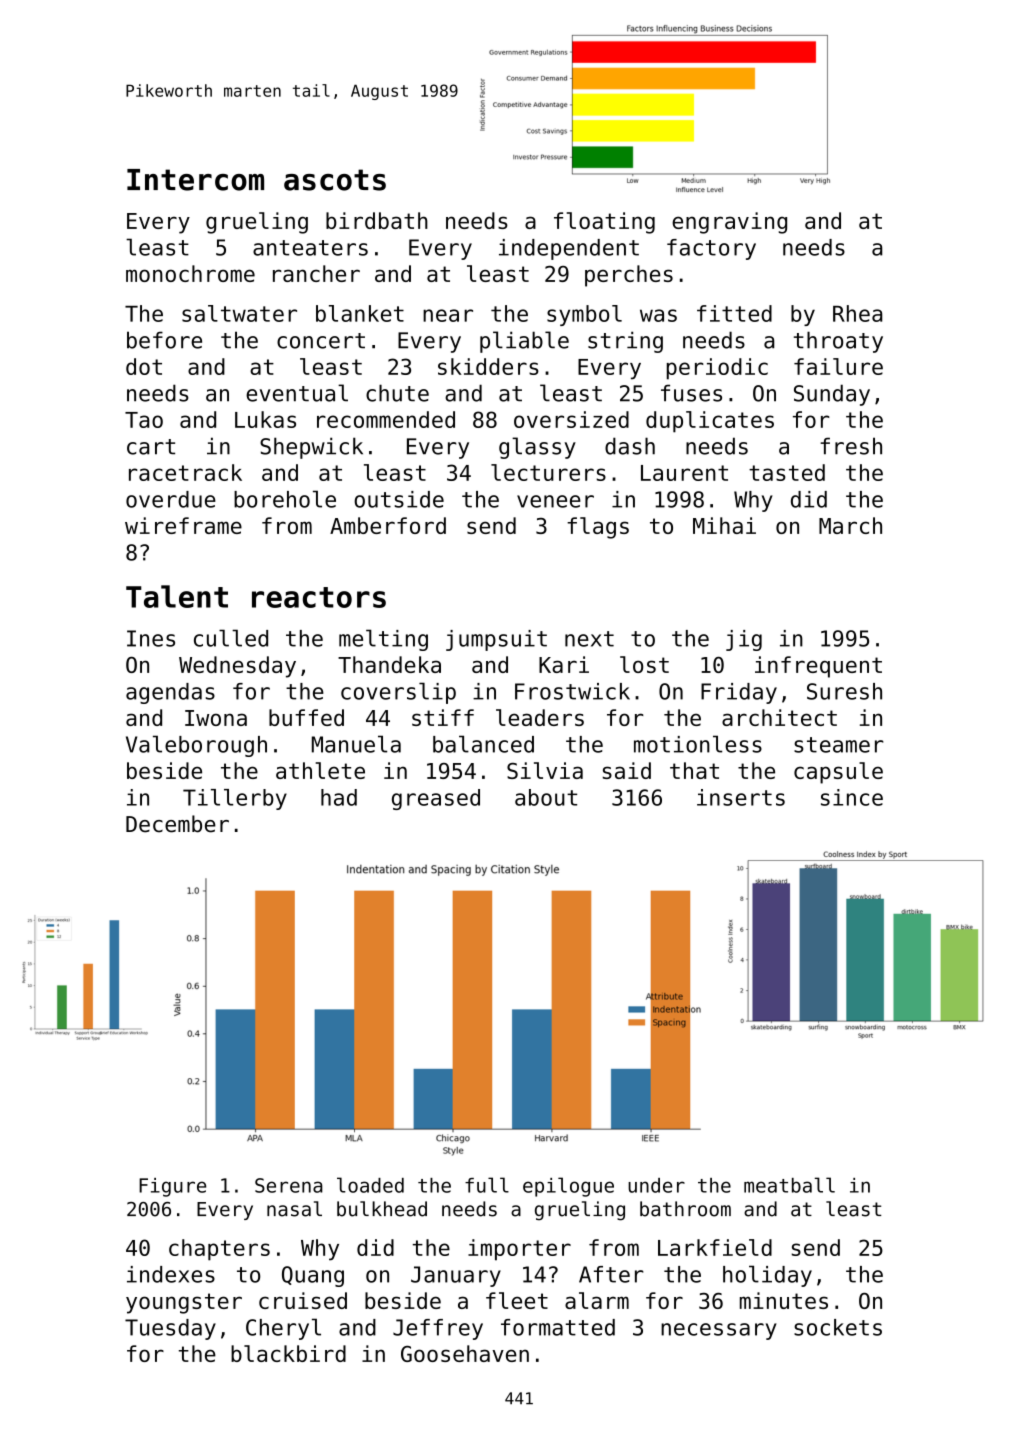  What do you see at coordinates (741, 797) in the page?
I see `inserts` at bounding box center [741, 797].
